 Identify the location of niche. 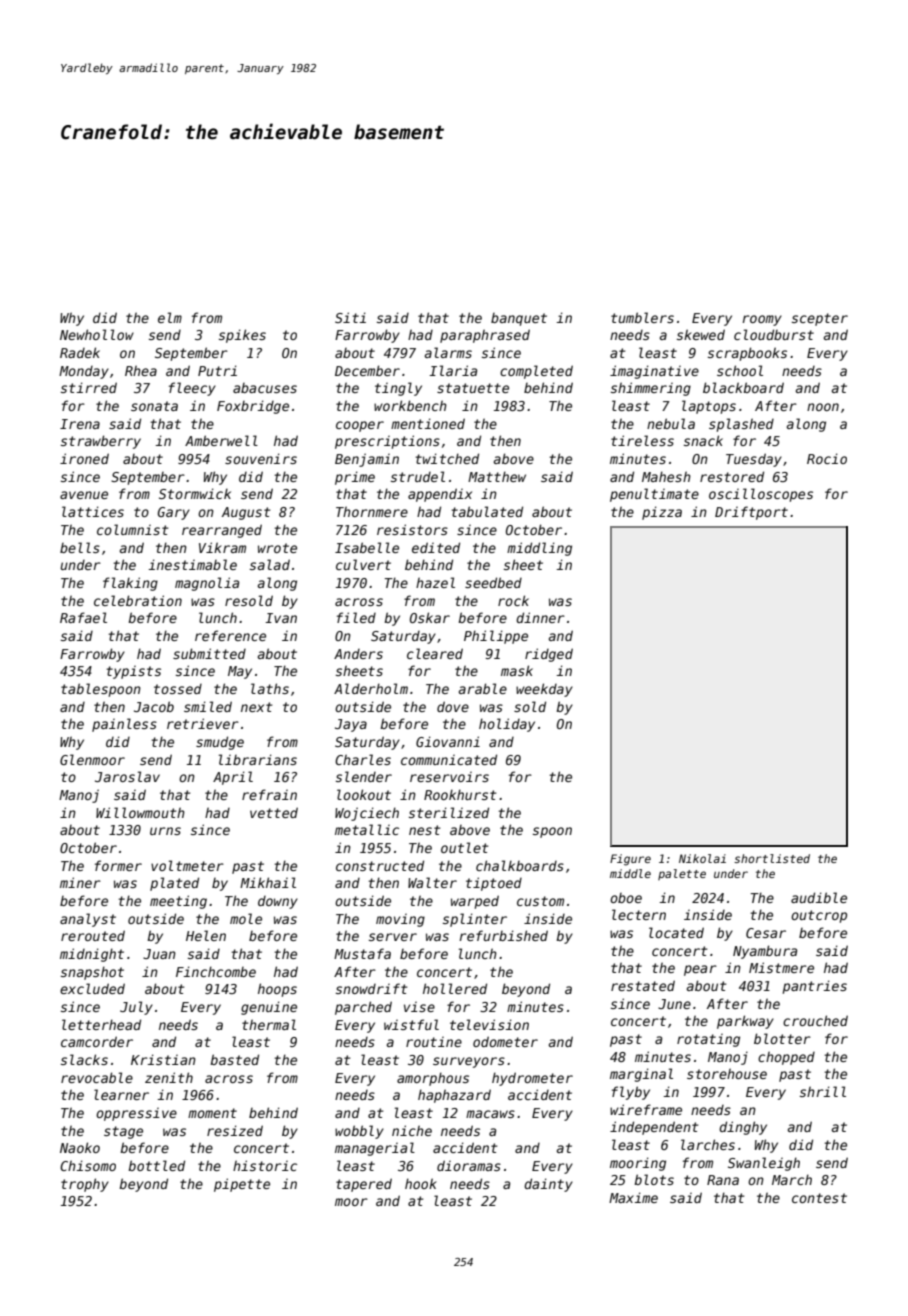
(412, 1130).
